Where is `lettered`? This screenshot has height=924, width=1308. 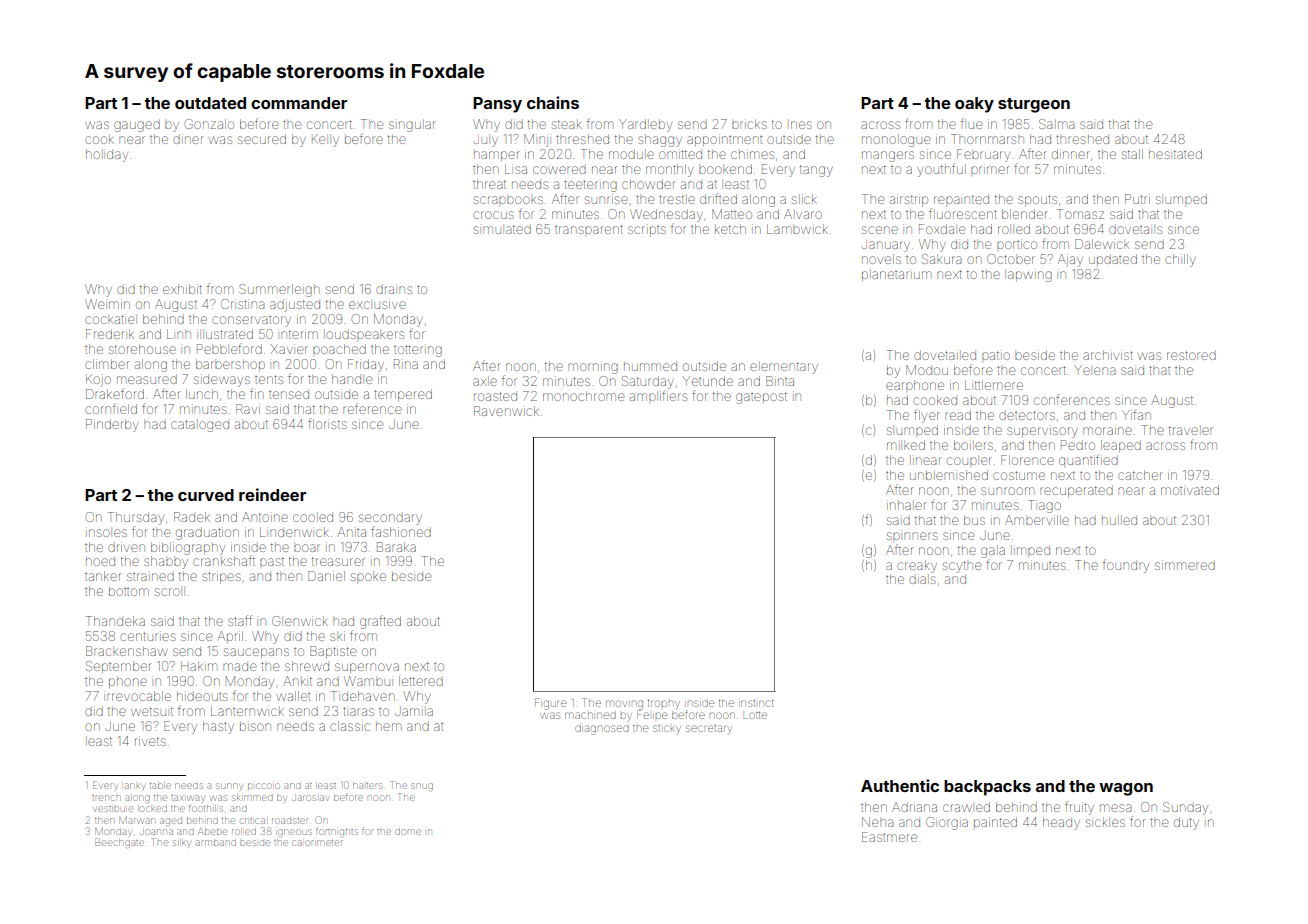
lettered is located at coordinates (421, 681).
